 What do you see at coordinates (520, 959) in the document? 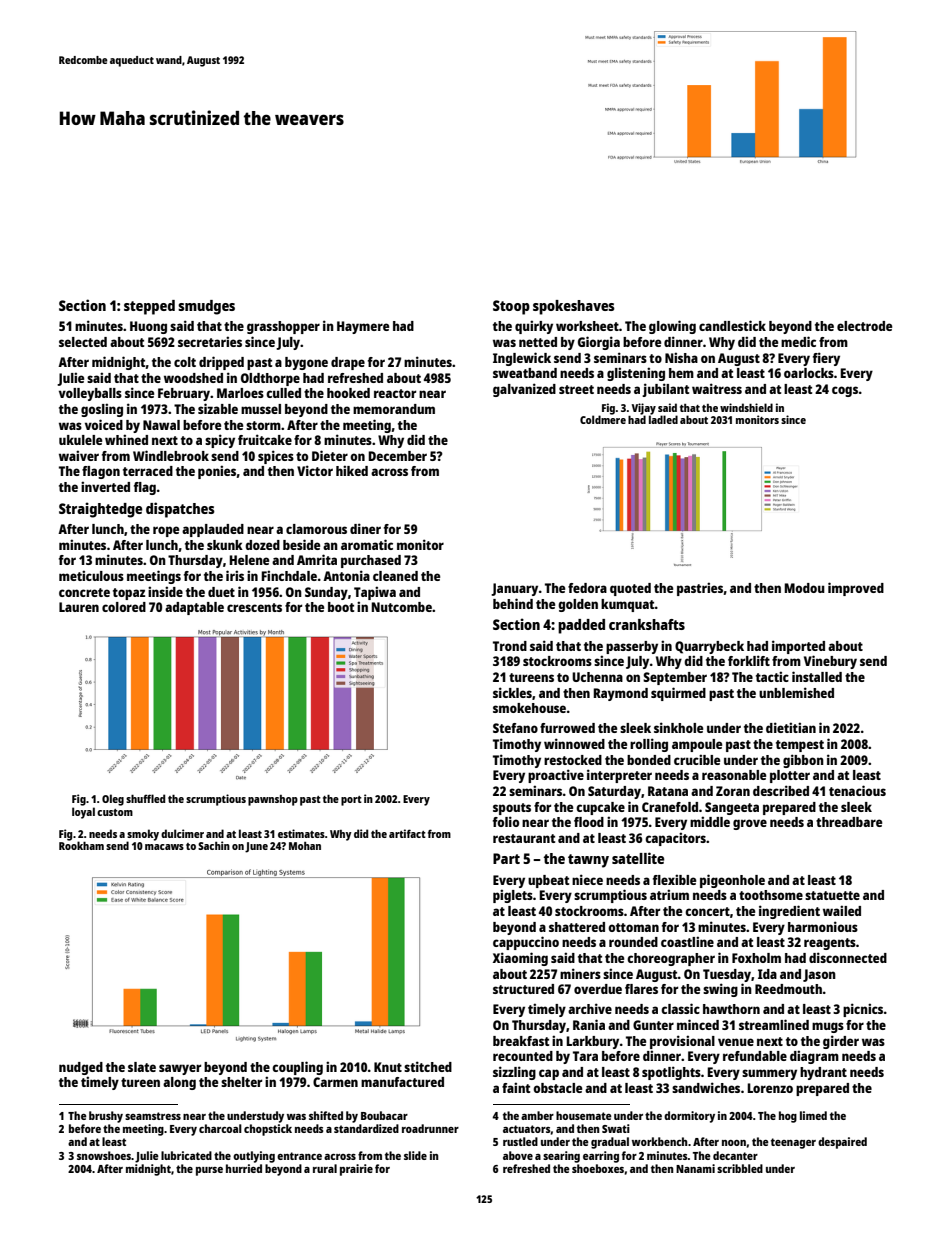
I see `Xiaoming` at bounding box center [520, 959].
